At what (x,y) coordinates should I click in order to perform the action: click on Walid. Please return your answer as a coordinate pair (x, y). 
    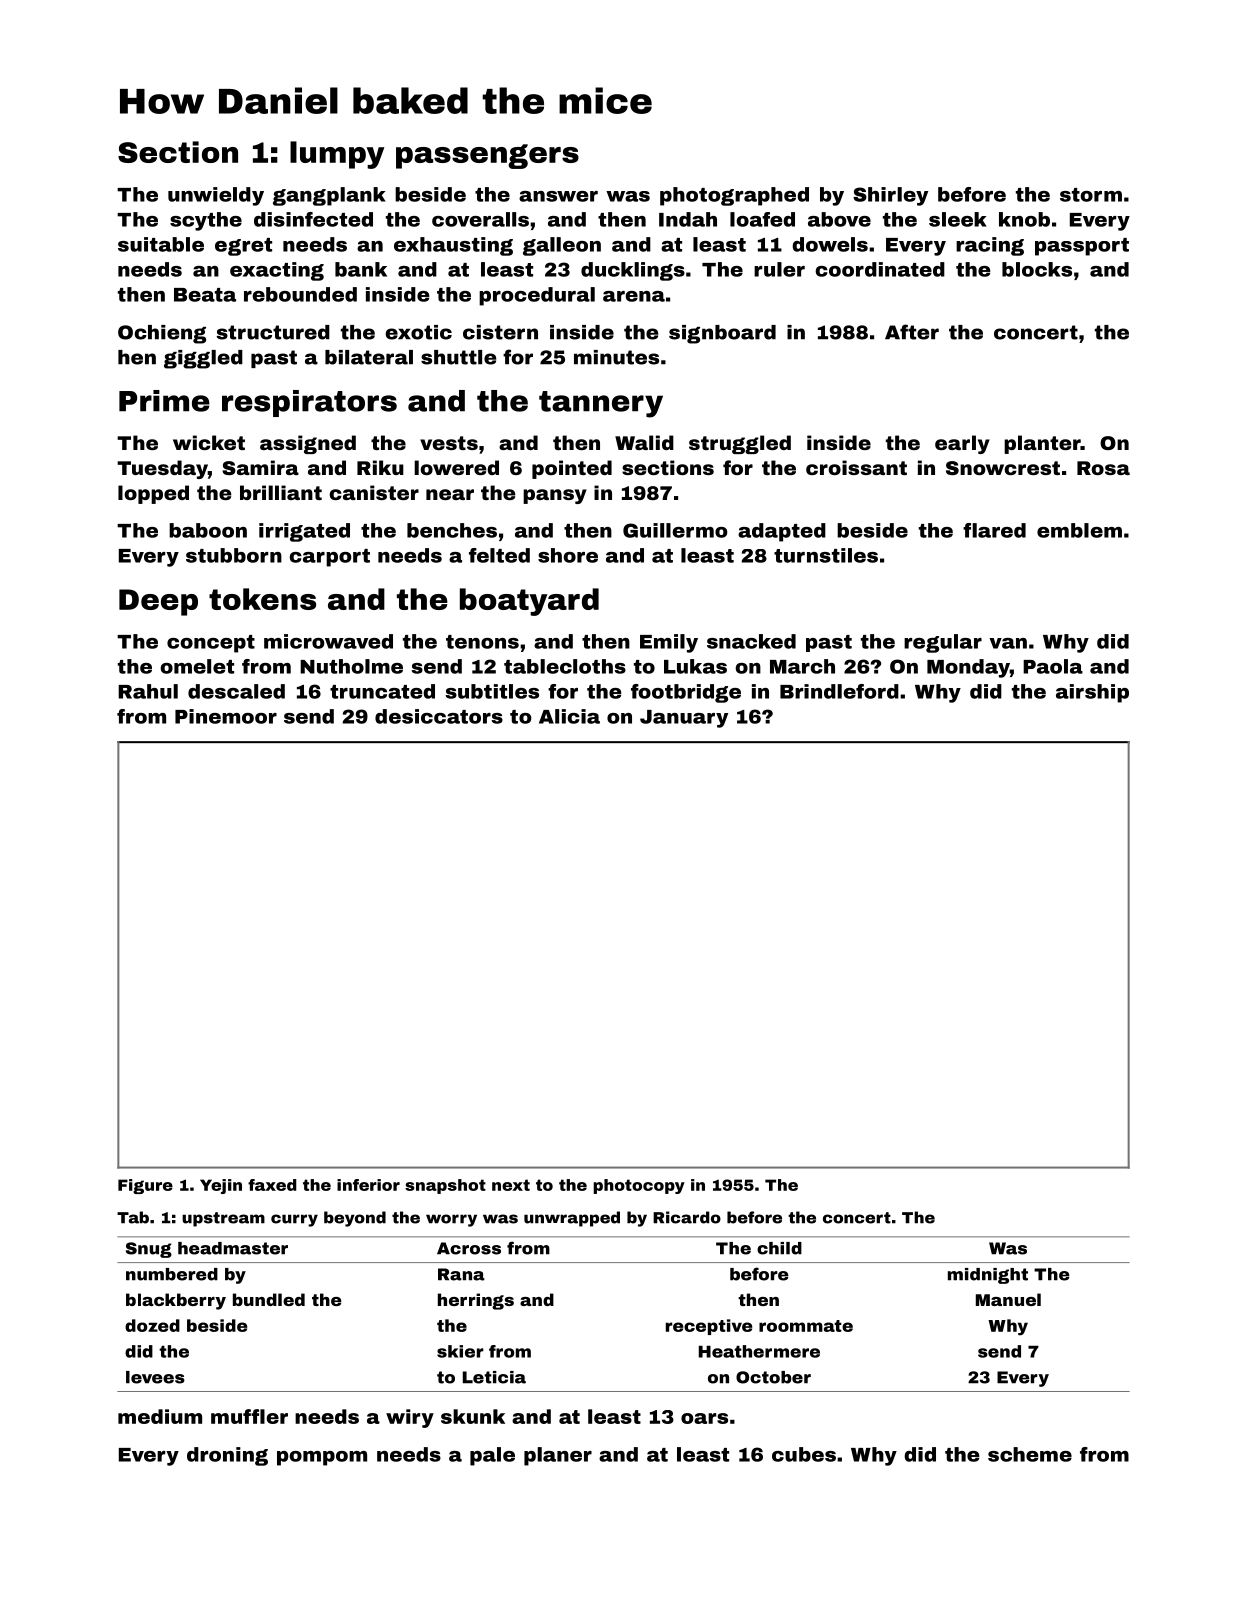
    Looking at the image, I should click on (644, 442).
